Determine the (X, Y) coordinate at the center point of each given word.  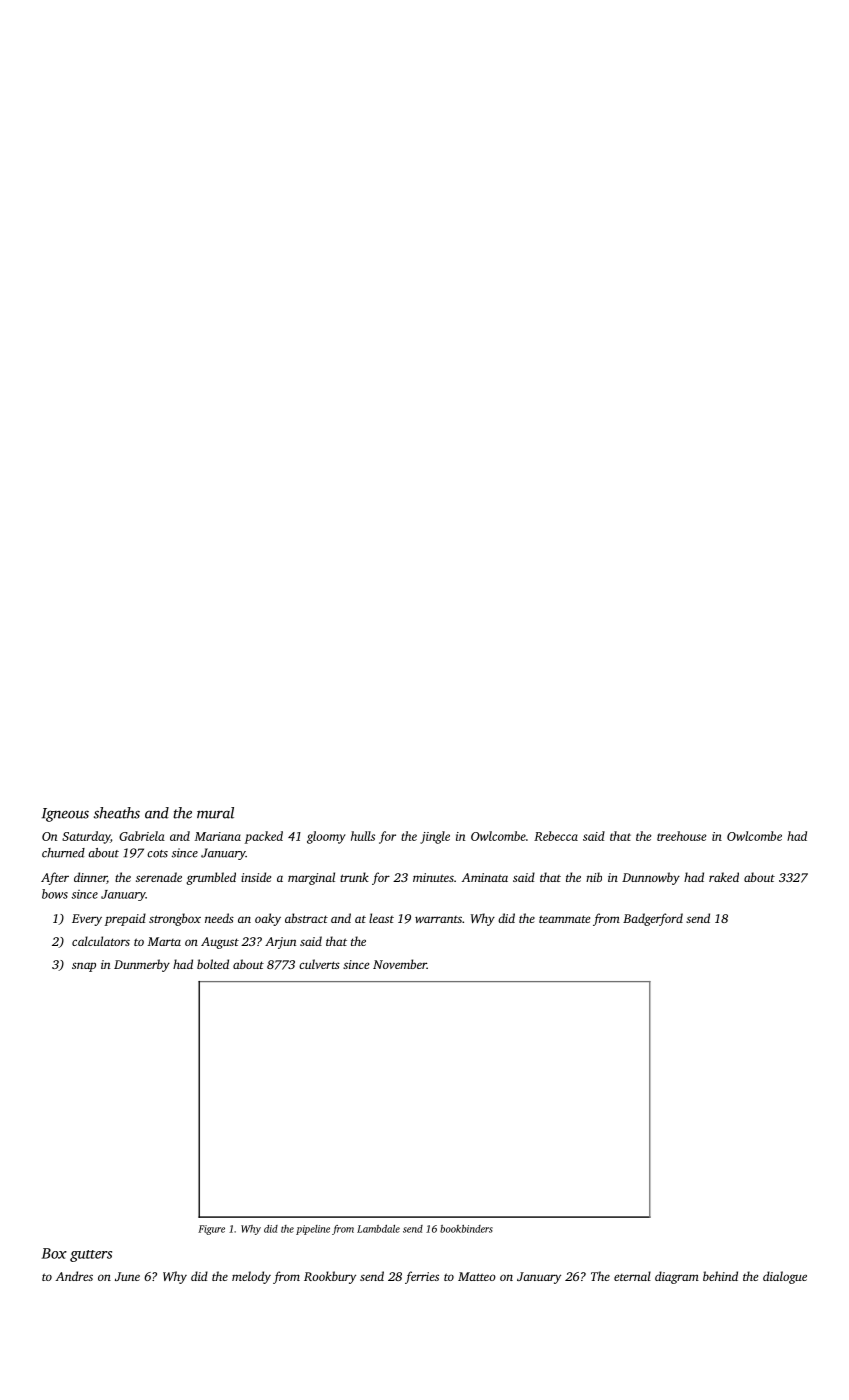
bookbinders (466, 1229)
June (127, 1276)
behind (720, 1276)
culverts (319, 964)
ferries (422, 1277)
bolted (213, 964)
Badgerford (653, 919)
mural (215, 813)
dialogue (785, 1277)
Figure (211, 1230)
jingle (435, 837)
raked (724, 877)
